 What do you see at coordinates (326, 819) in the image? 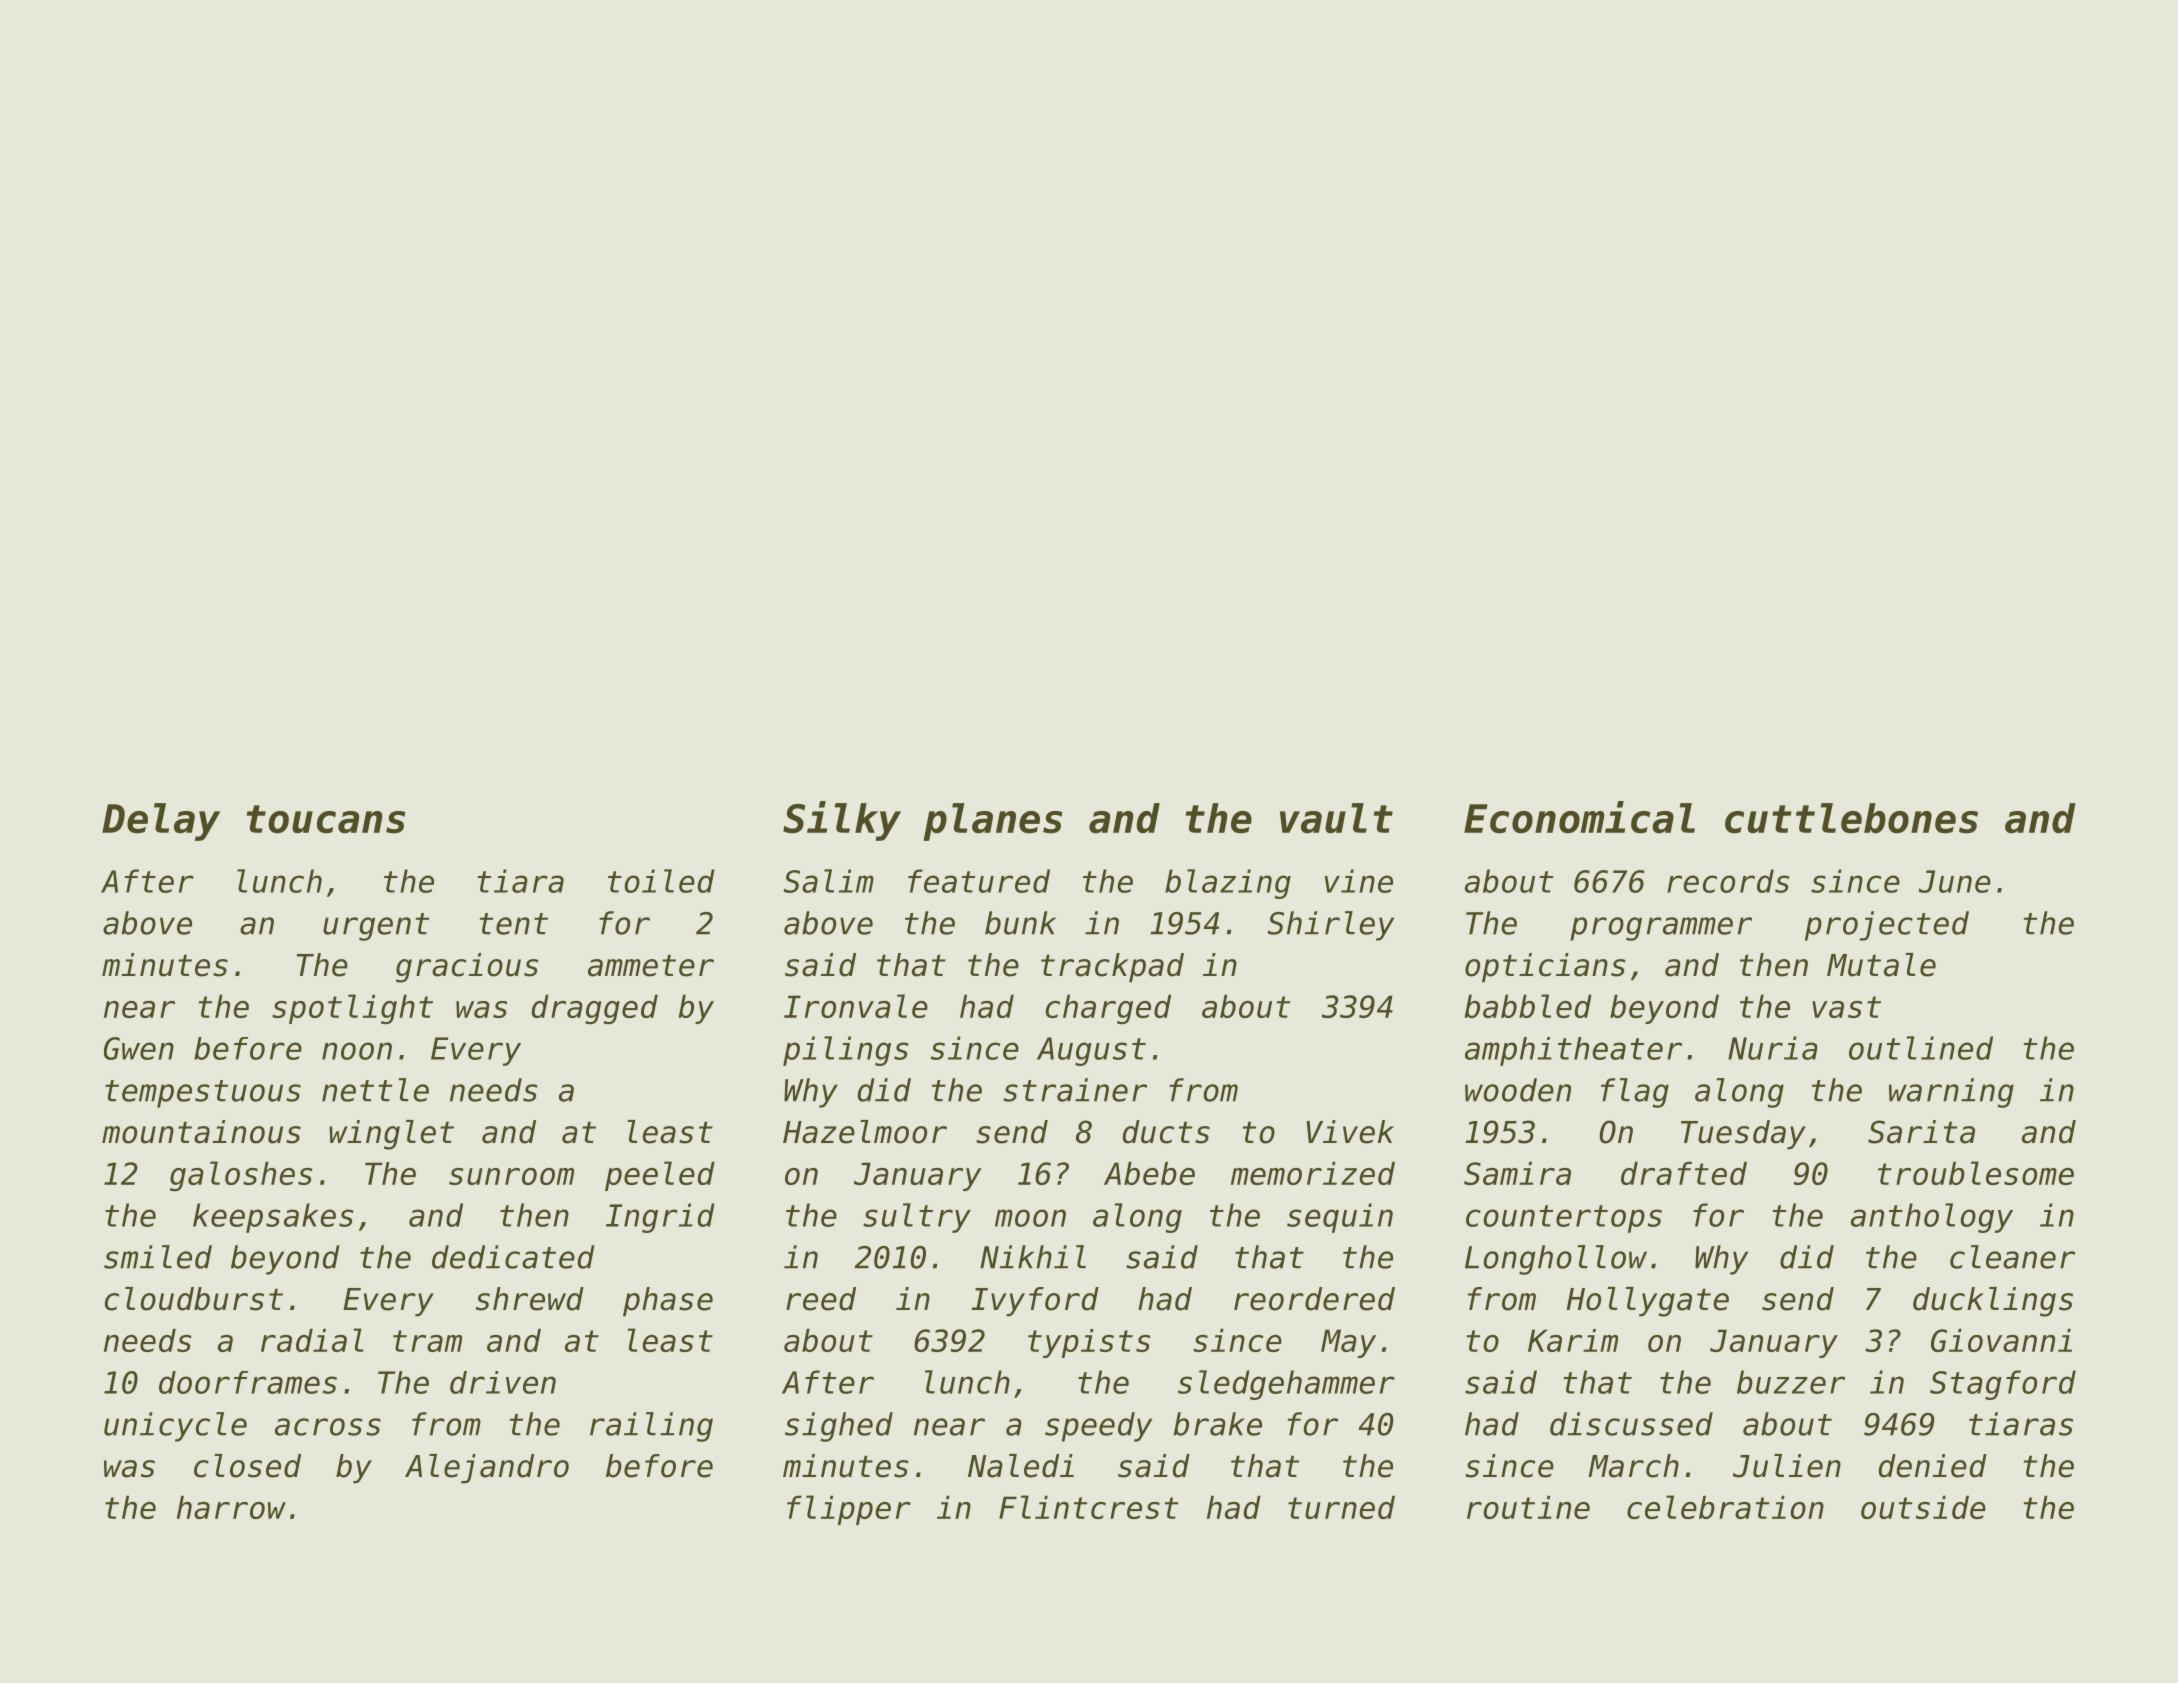
I see `toucans` at bounding box center [326, 819].
